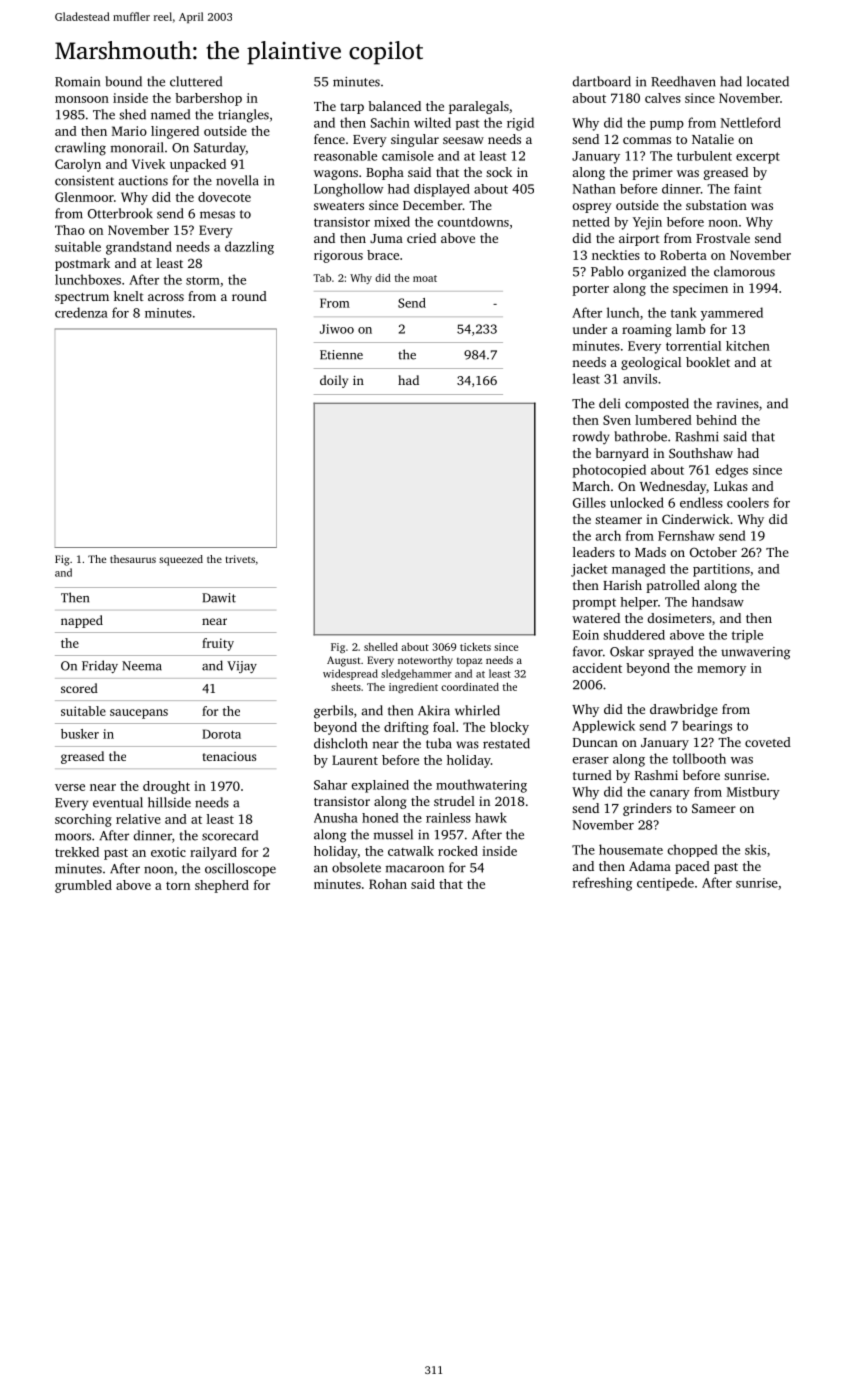 The image size is (849, 1400). What do you see at coordinates (133, 559) in the page?
I see `thesaurus` at bounding box center [133, 559].
